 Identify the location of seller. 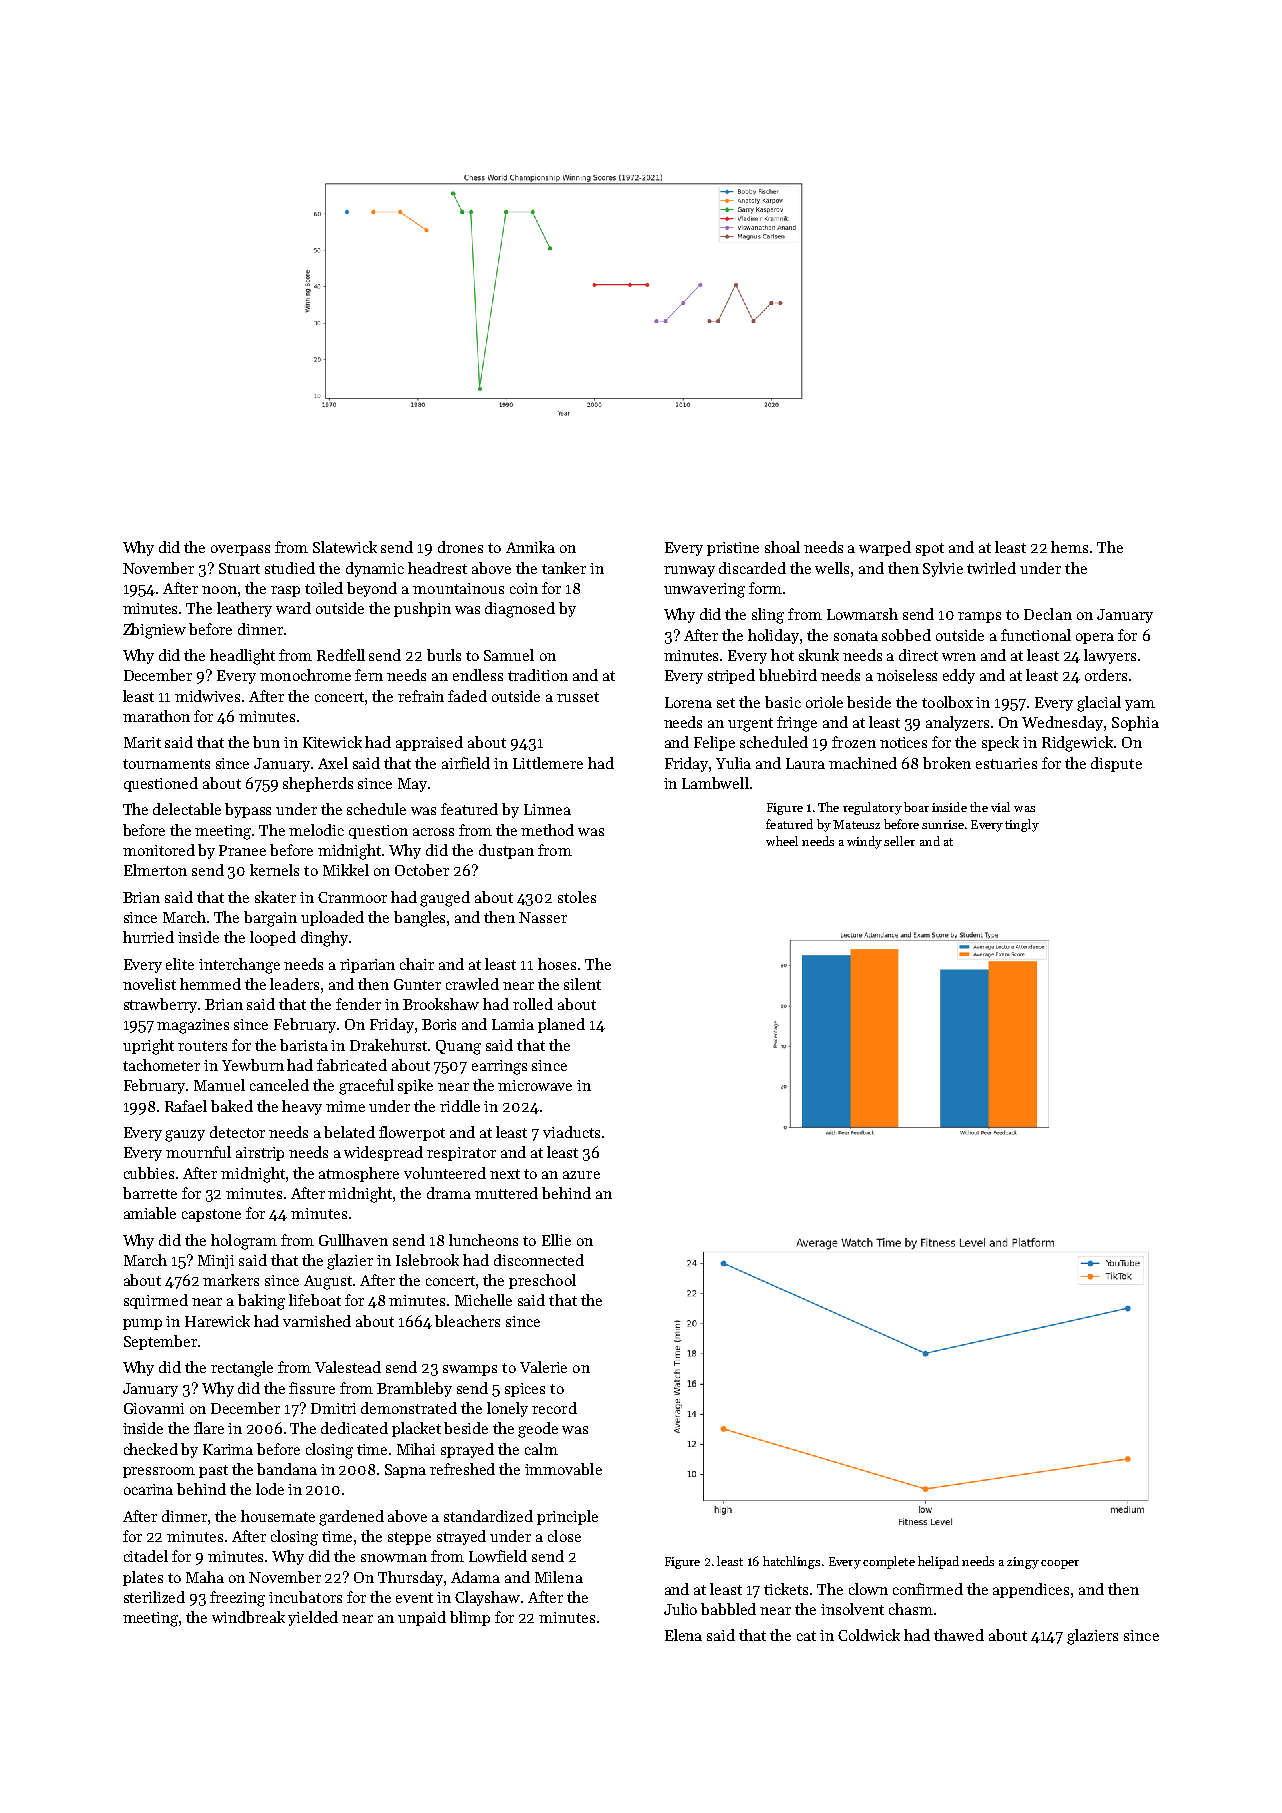
(899, 841).
